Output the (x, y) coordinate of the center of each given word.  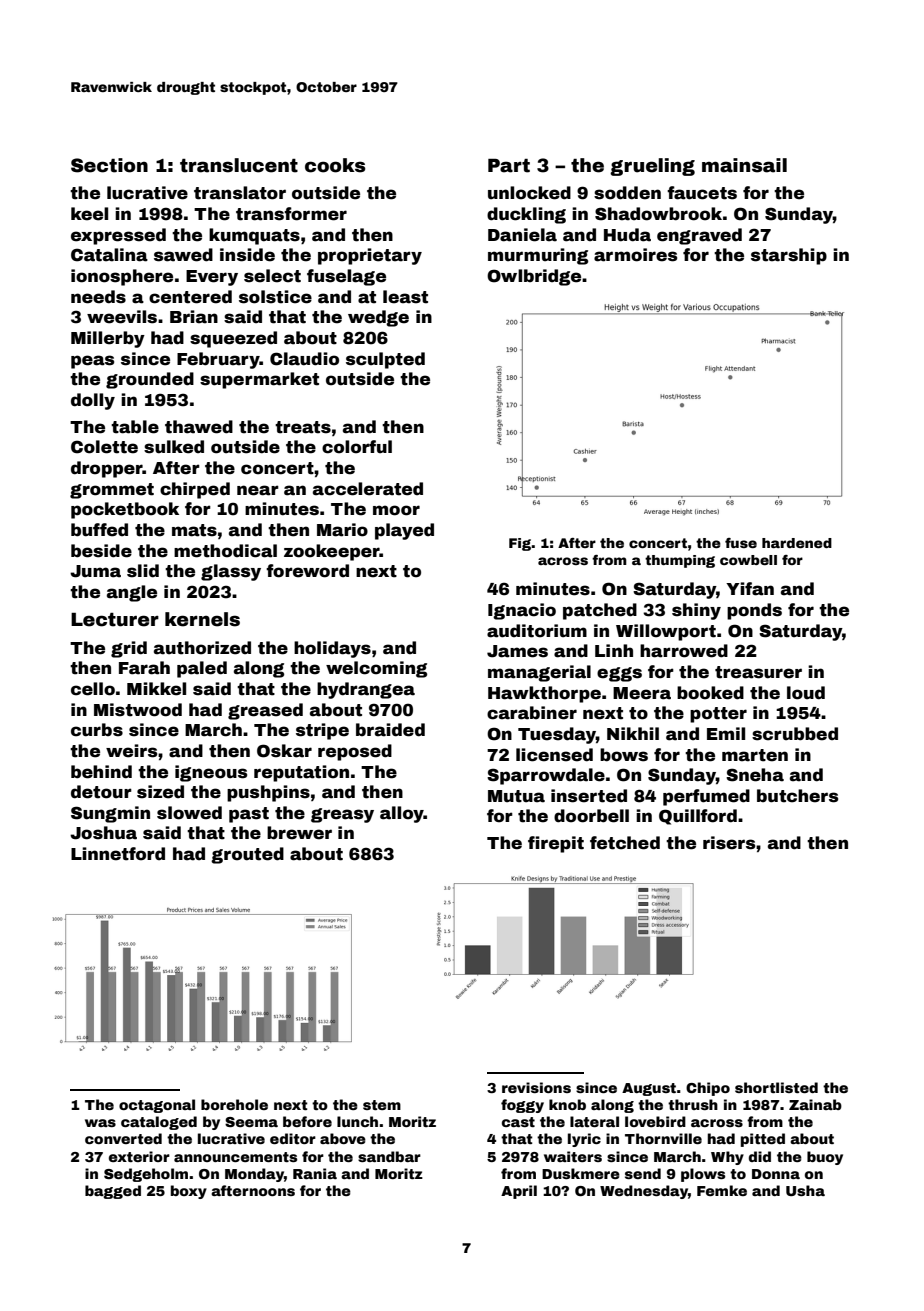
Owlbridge (534, 277)
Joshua (103, 833)
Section (109, 165)
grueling (652, 167)
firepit (556, 844)
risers (729, 843)
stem (382, 1105)
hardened (797, 543)
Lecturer (115, 620)
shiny (696, 611)
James (517, 651)
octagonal (157, 1106)
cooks (335, 165)
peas (92, 362)
